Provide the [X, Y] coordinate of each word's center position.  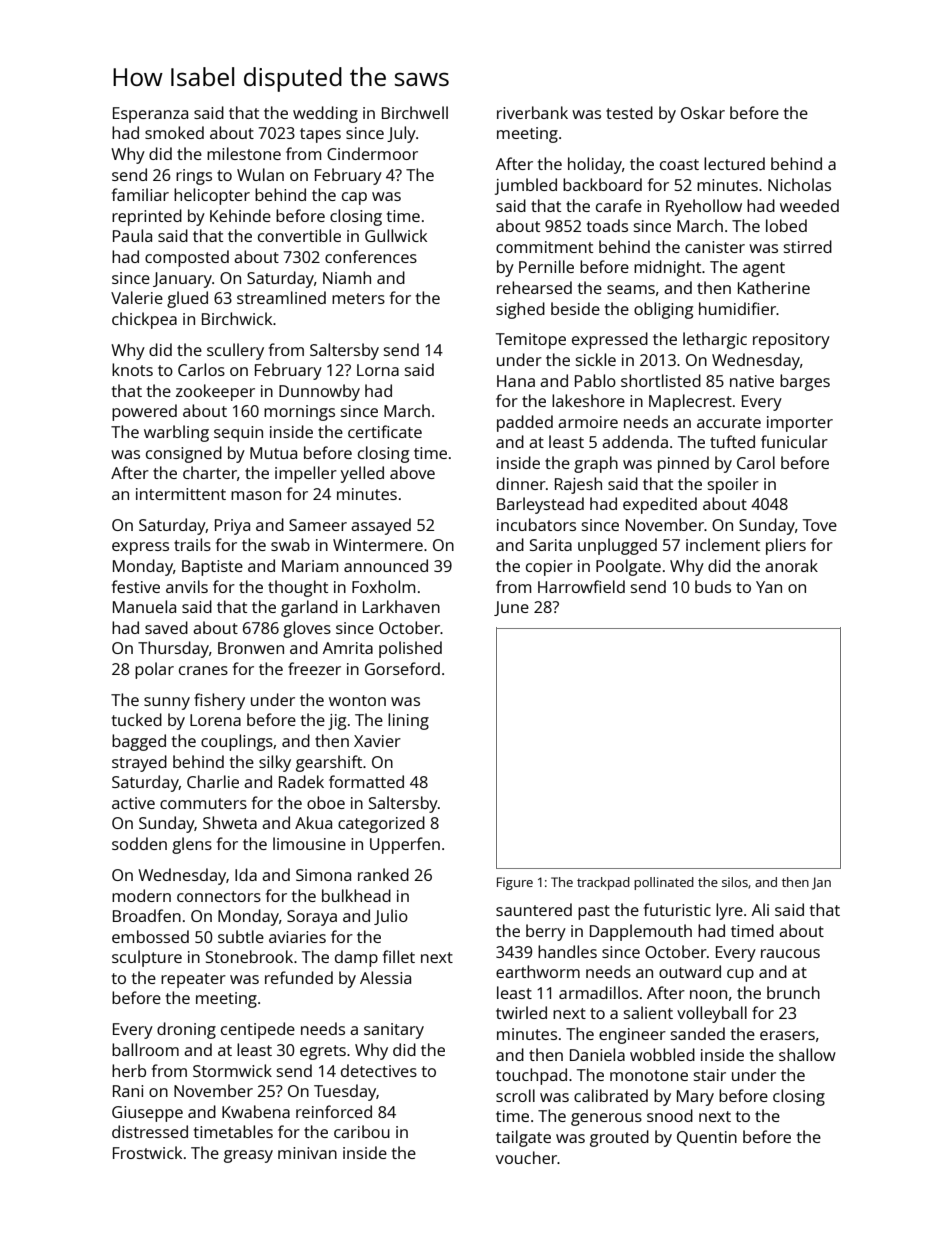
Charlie [213, 781]
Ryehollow [704, 207]
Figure [515, 883]
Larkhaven [401, 606]
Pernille [546, 266]
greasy [248, 1156]
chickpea [144, 320]
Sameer [318, 525]
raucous [790, 953]
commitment [544, 247]
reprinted [147, 217]
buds [713, 586]
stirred [808, 246]
